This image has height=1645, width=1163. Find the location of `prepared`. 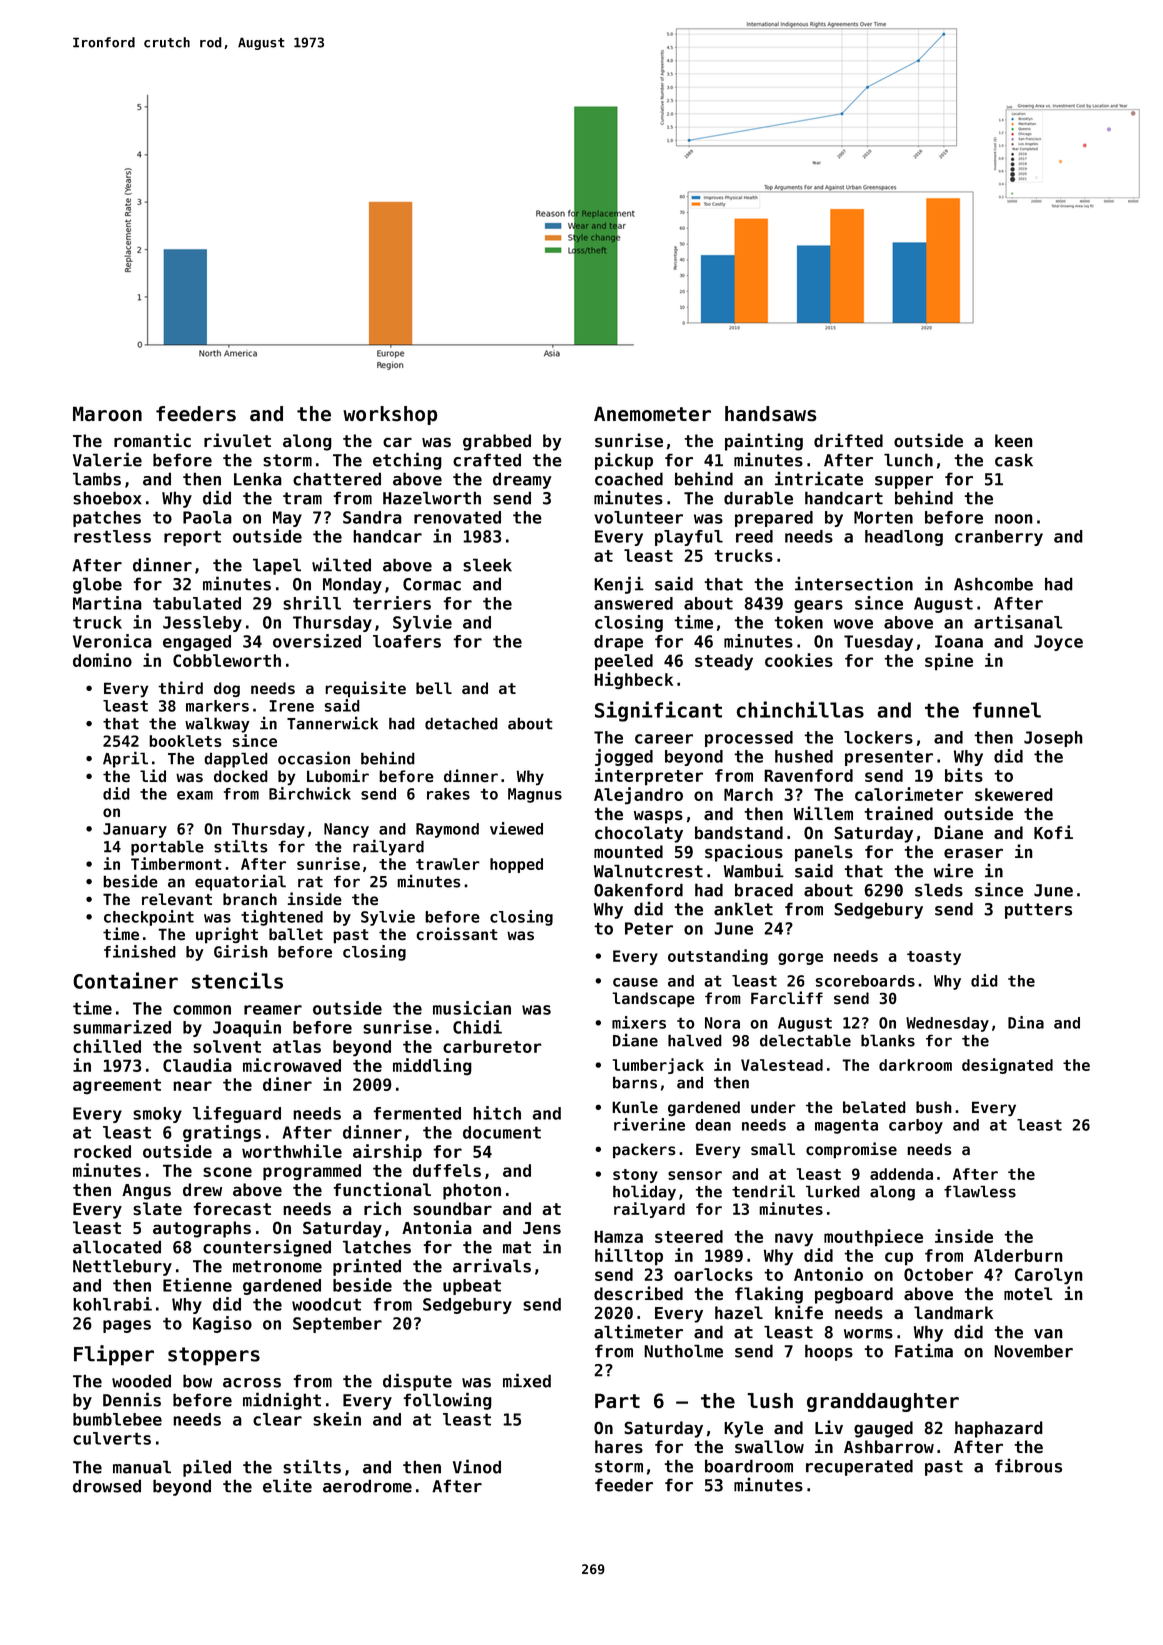

prepared is located at coordinates (774, 519).
